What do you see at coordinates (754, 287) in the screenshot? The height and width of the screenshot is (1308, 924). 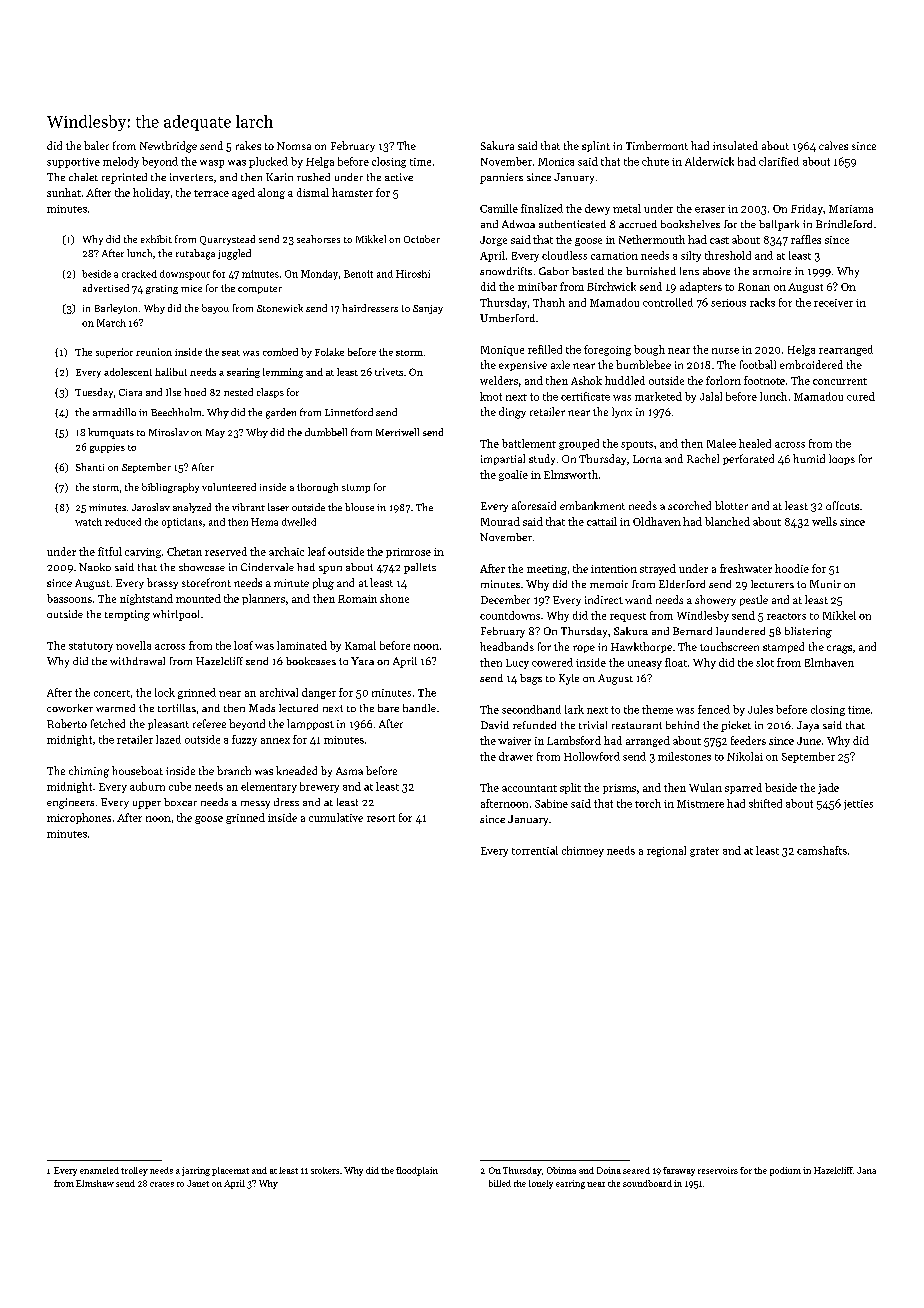 I see `Ronan` at bounding box center [754, 287].
